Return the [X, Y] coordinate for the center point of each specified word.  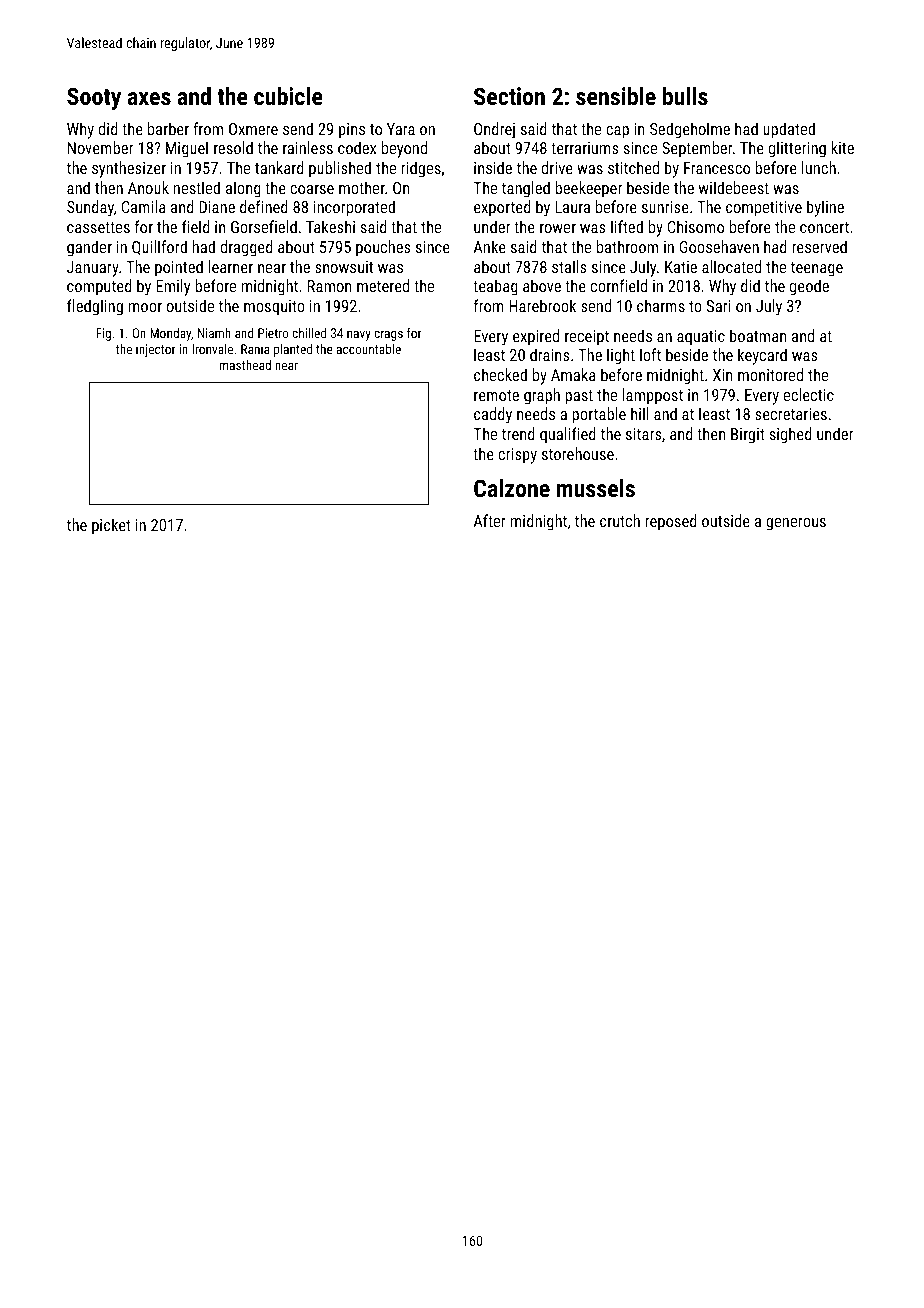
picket [111, 526]
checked [500, 374]
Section [509, 96]
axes [149, 98]
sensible [616, 96]
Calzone [512, 488]
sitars [644, 434]
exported [502, 208]
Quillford [159, 247]
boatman [758, 335]
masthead [245, 365]
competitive [764, 209]
